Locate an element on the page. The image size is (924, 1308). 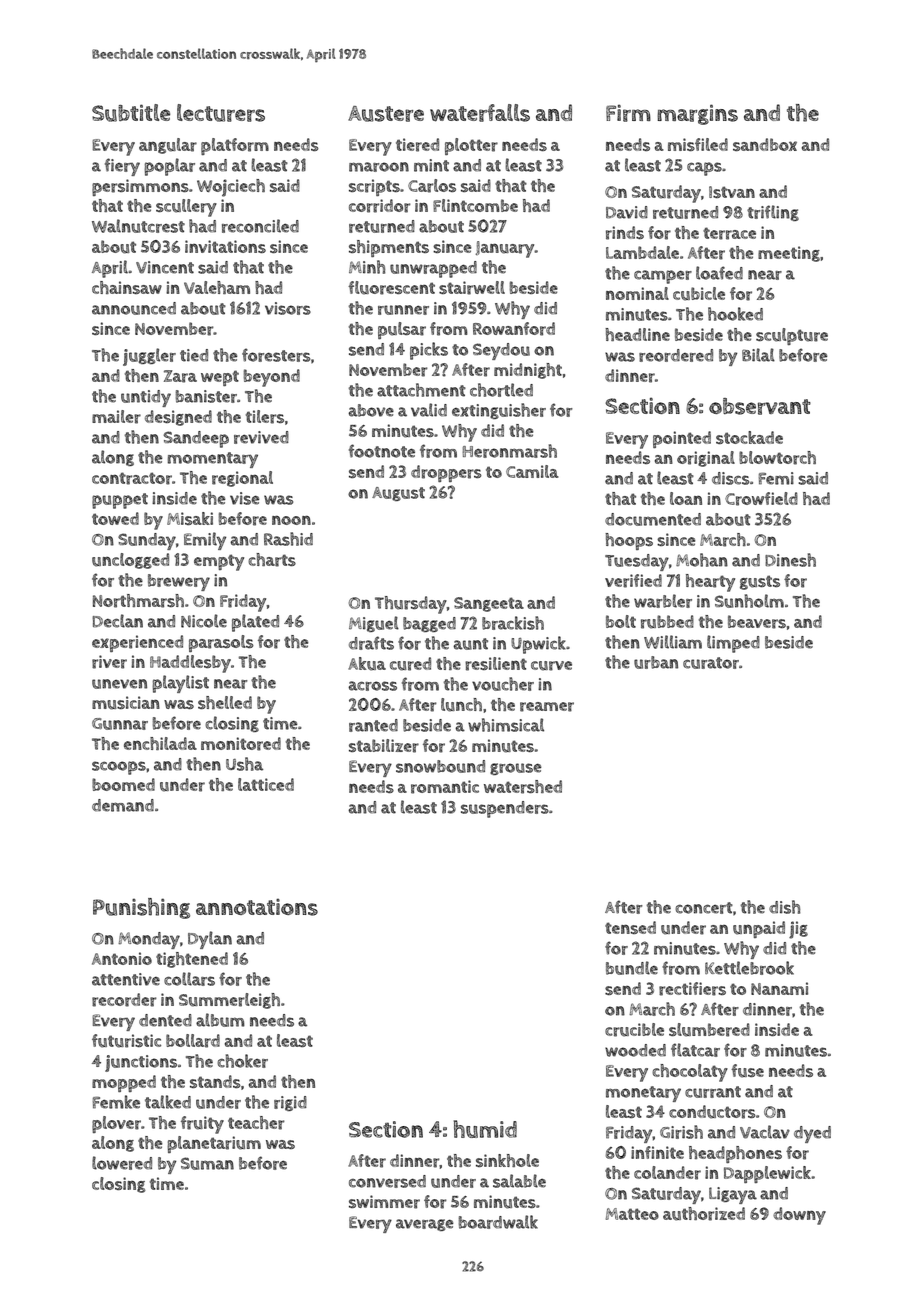
stabilizer is located at coordinates (384, 746).
